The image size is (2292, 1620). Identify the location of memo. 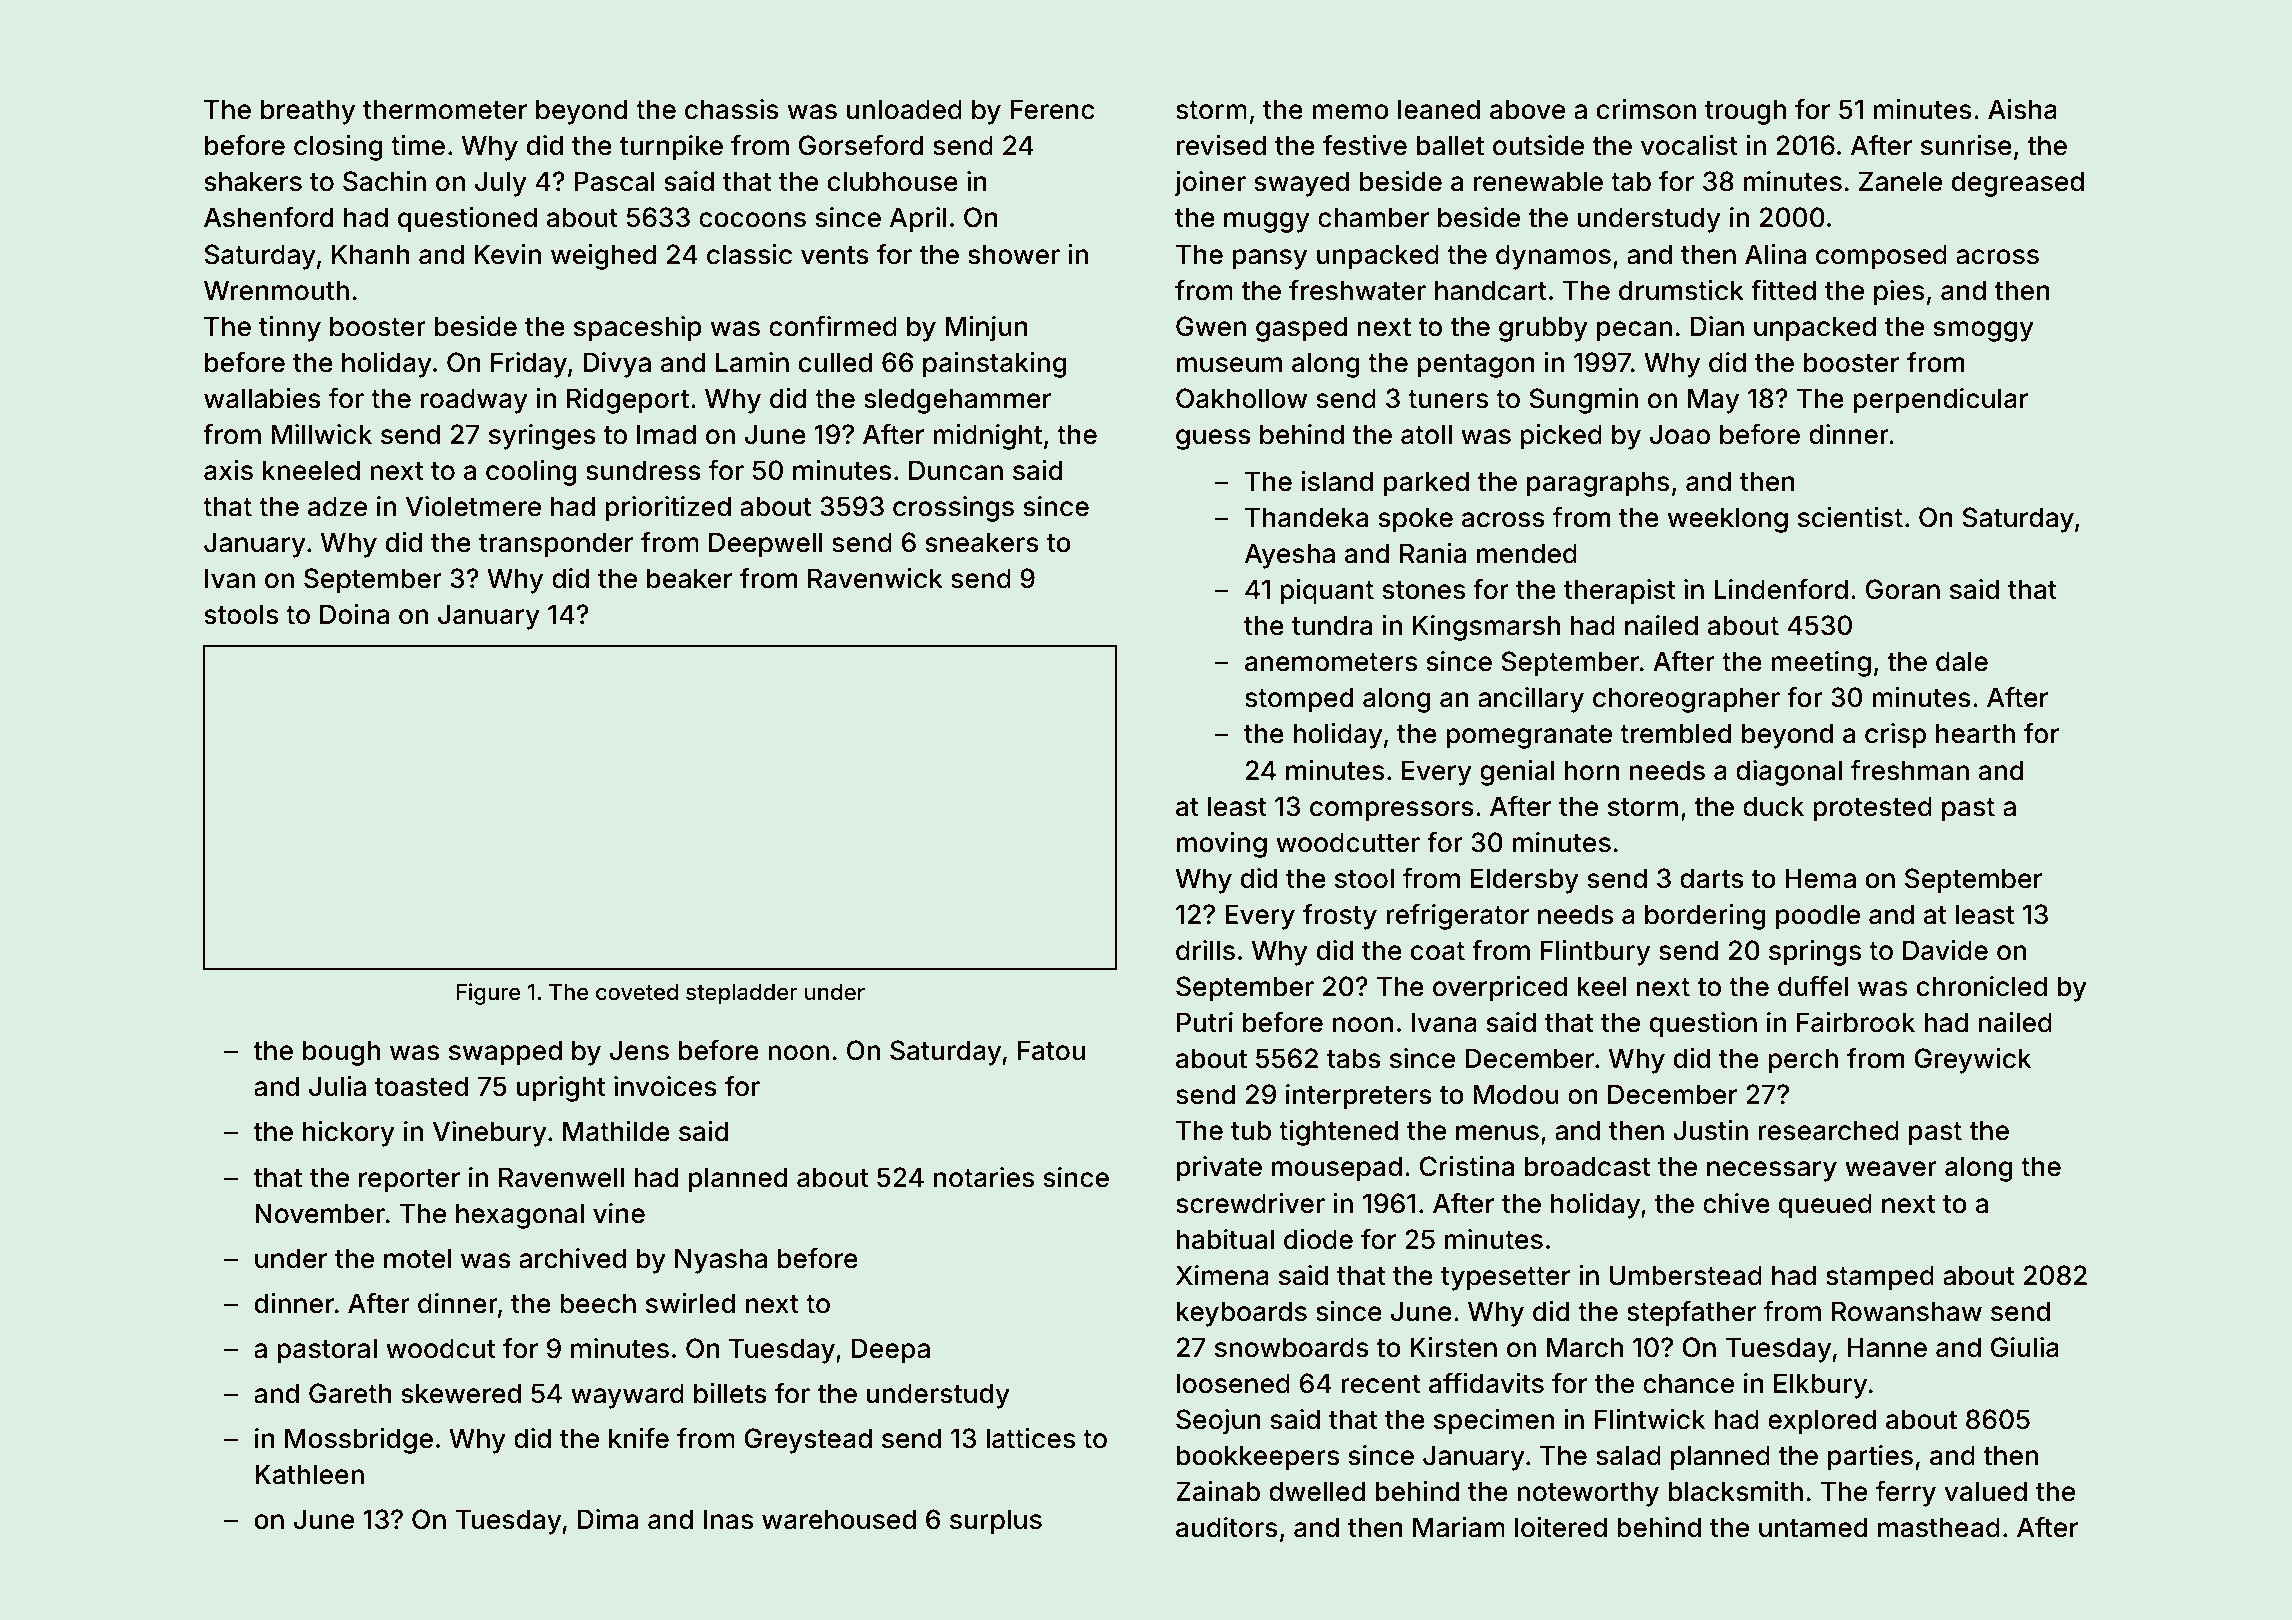
(1350, 112).
